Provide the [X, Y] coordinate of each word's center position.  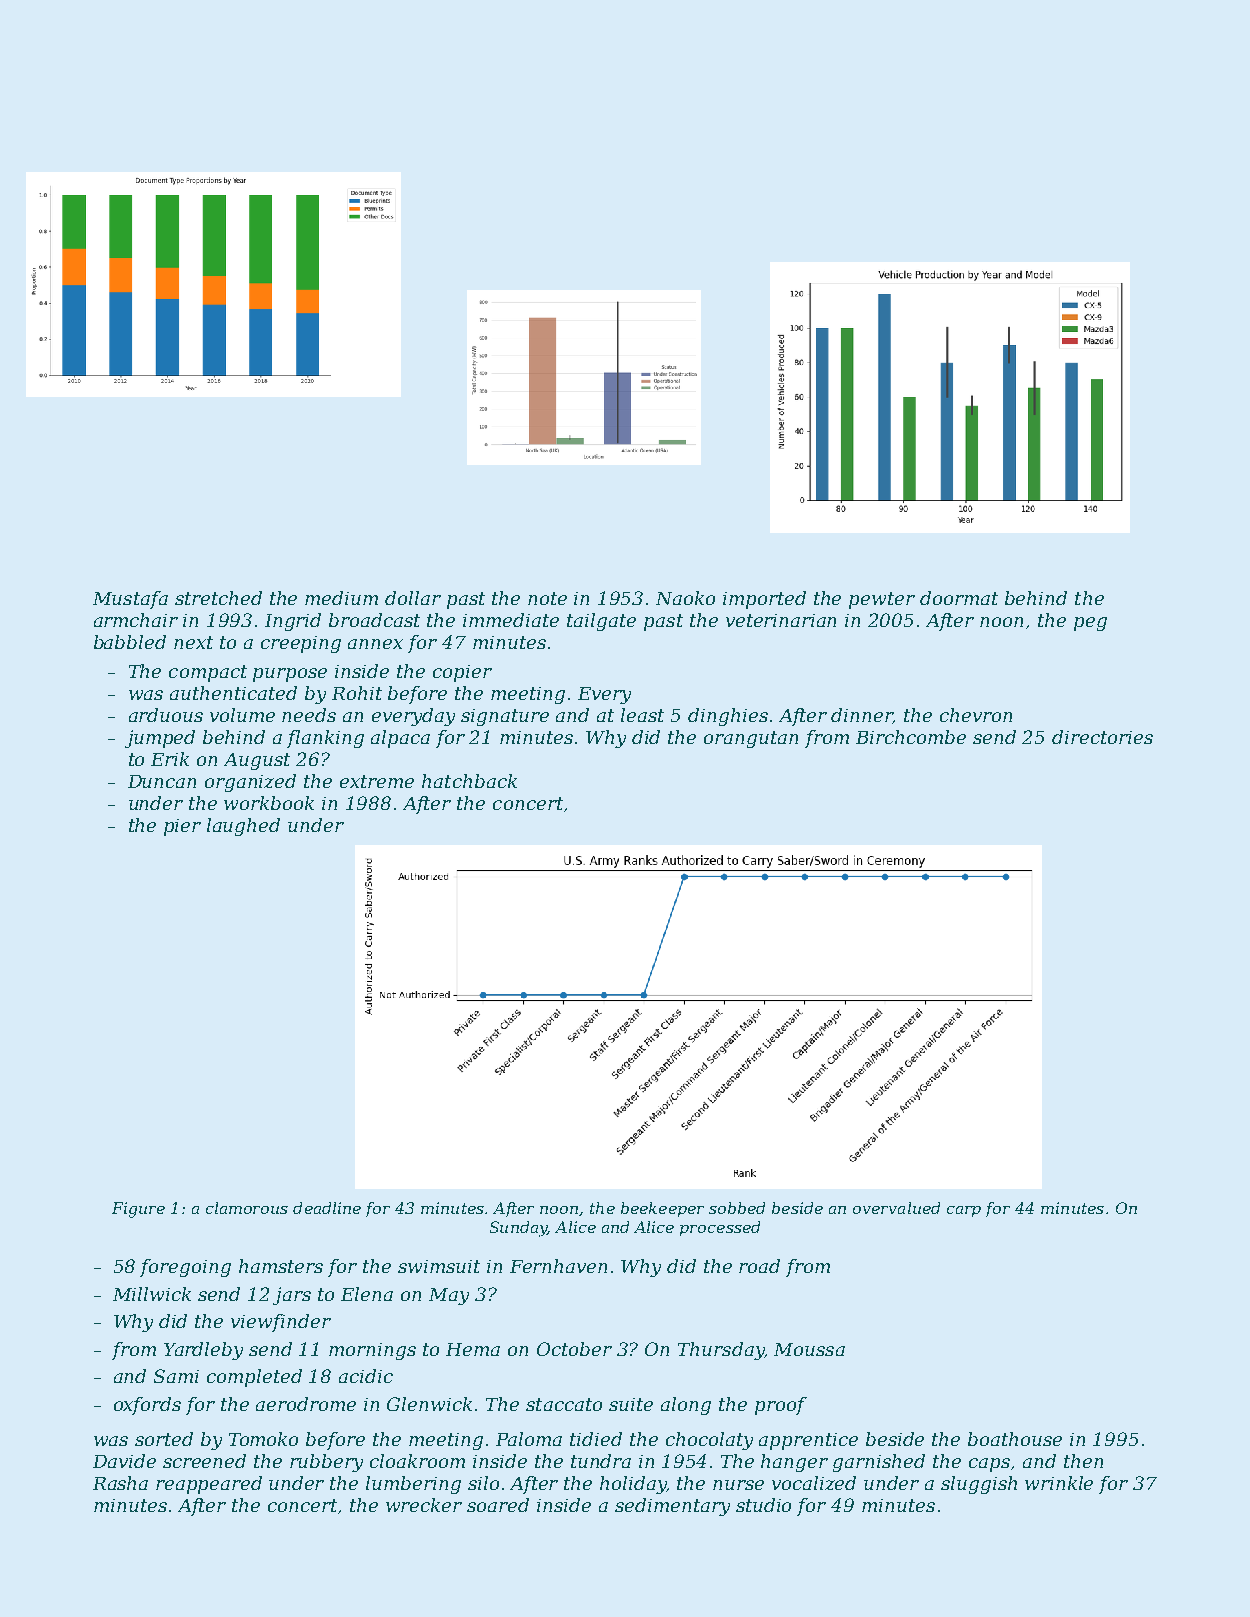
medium [341, 598]
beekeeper [662, 1209]
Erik [170, 759]
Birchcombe [911, 737]
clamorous [247, 1208]
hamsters [281, 1266]
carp [964, 1211]
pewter [882, 600]
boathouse [1015, 1439]
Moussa [809, 1349]
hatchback [469, 781]
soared [498, 1505]
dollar [413, 598]
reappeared [209, 1485]
